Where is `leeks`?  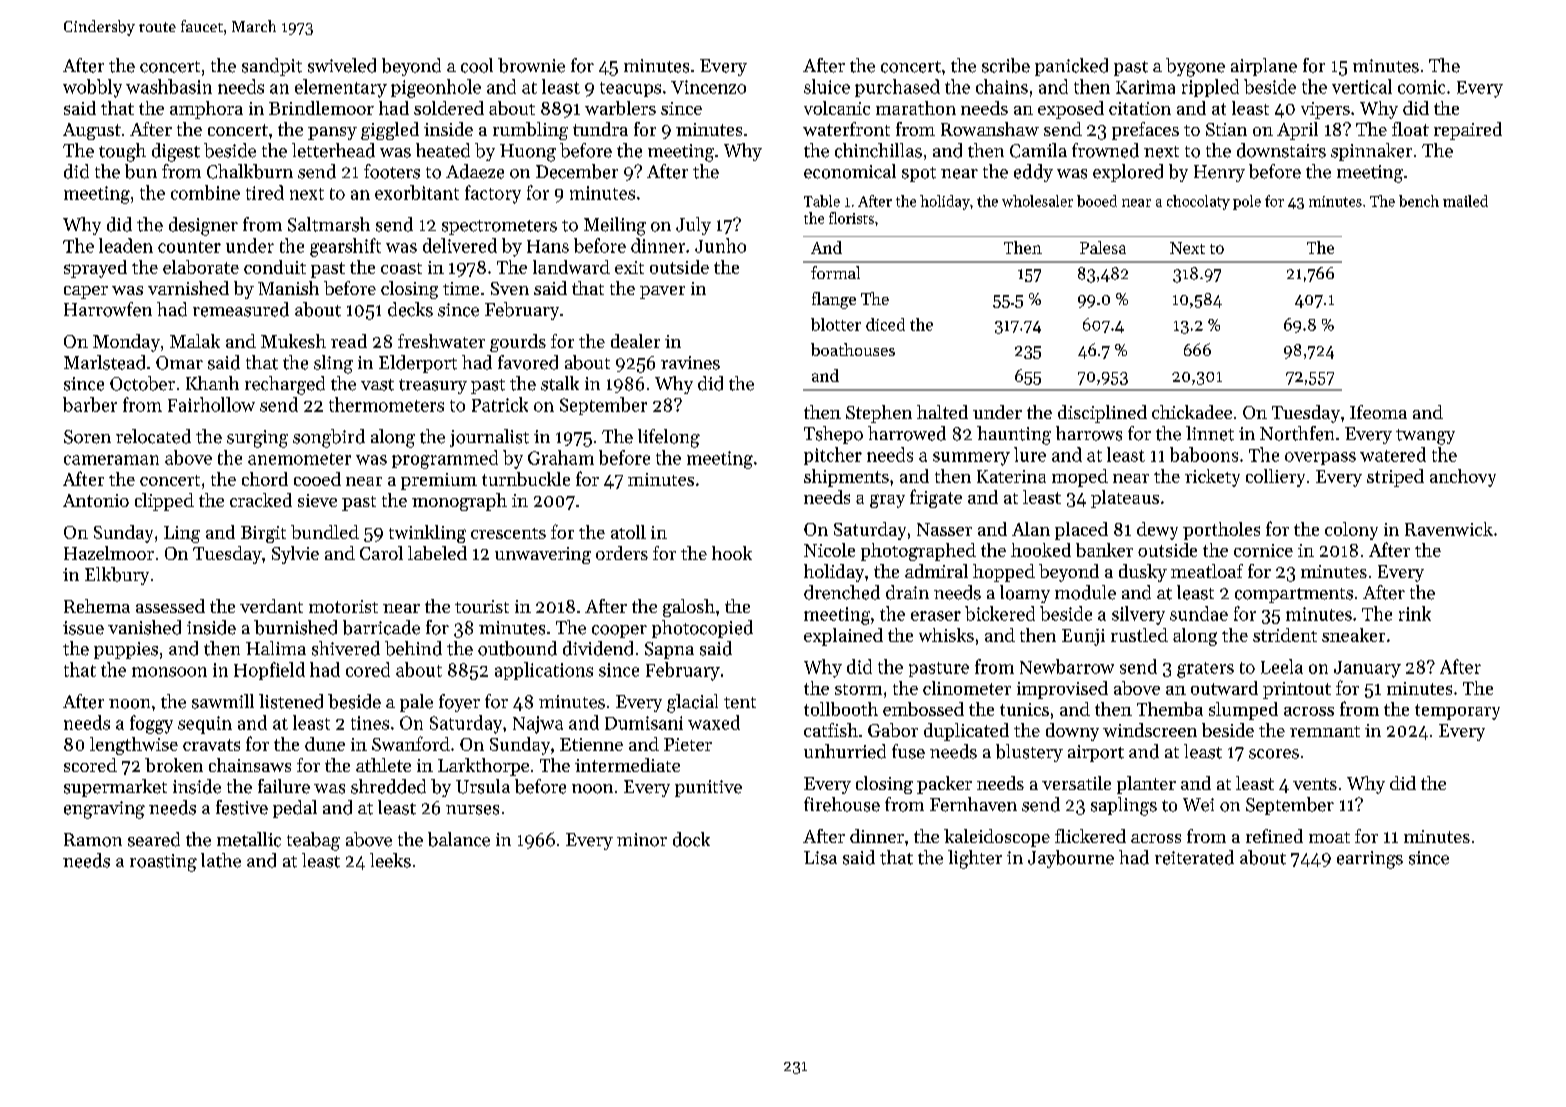
leeks is located at coordinates (390, 860).
